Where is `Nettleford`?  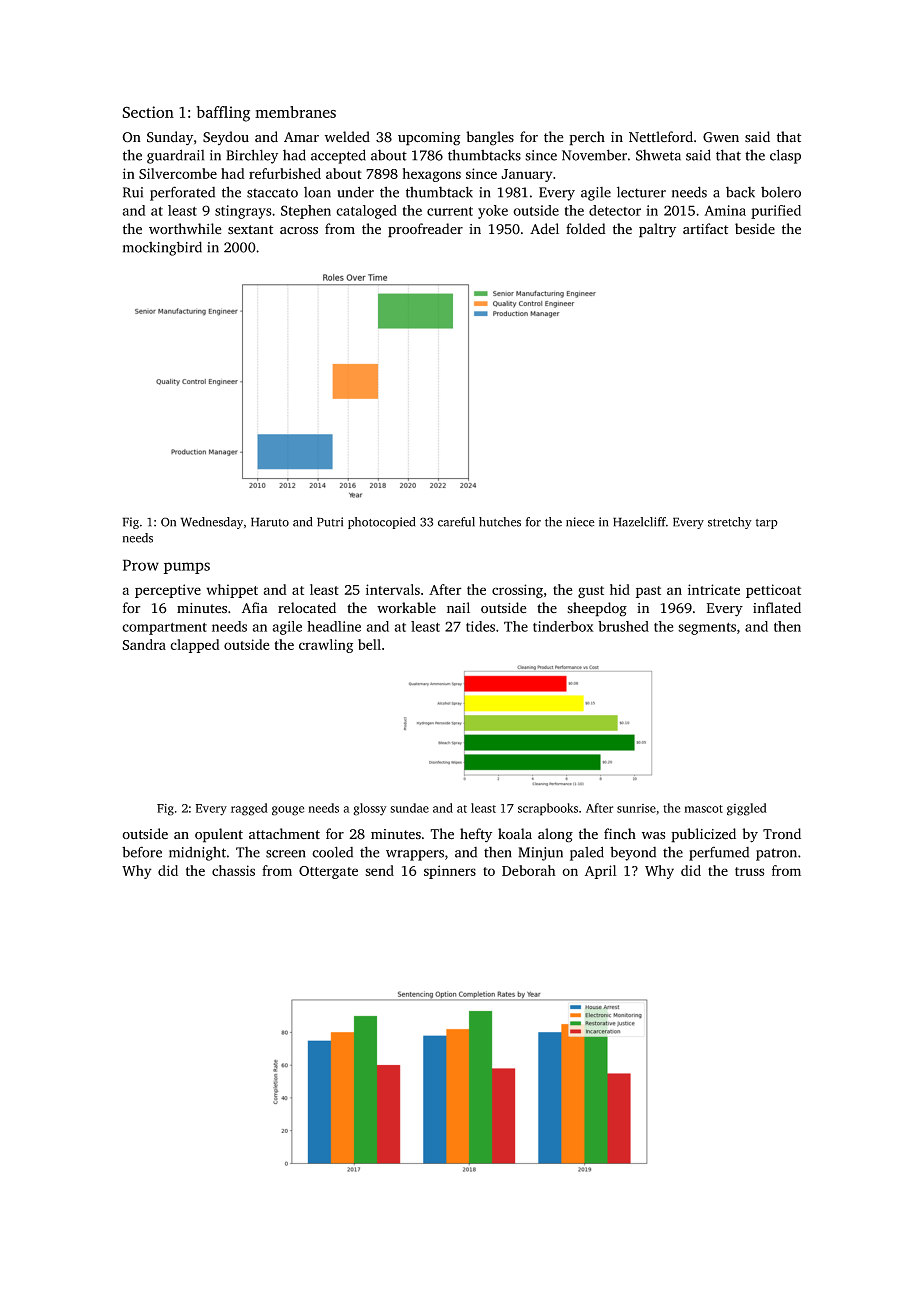 Nettleford is located at coordinates (661, 137).
